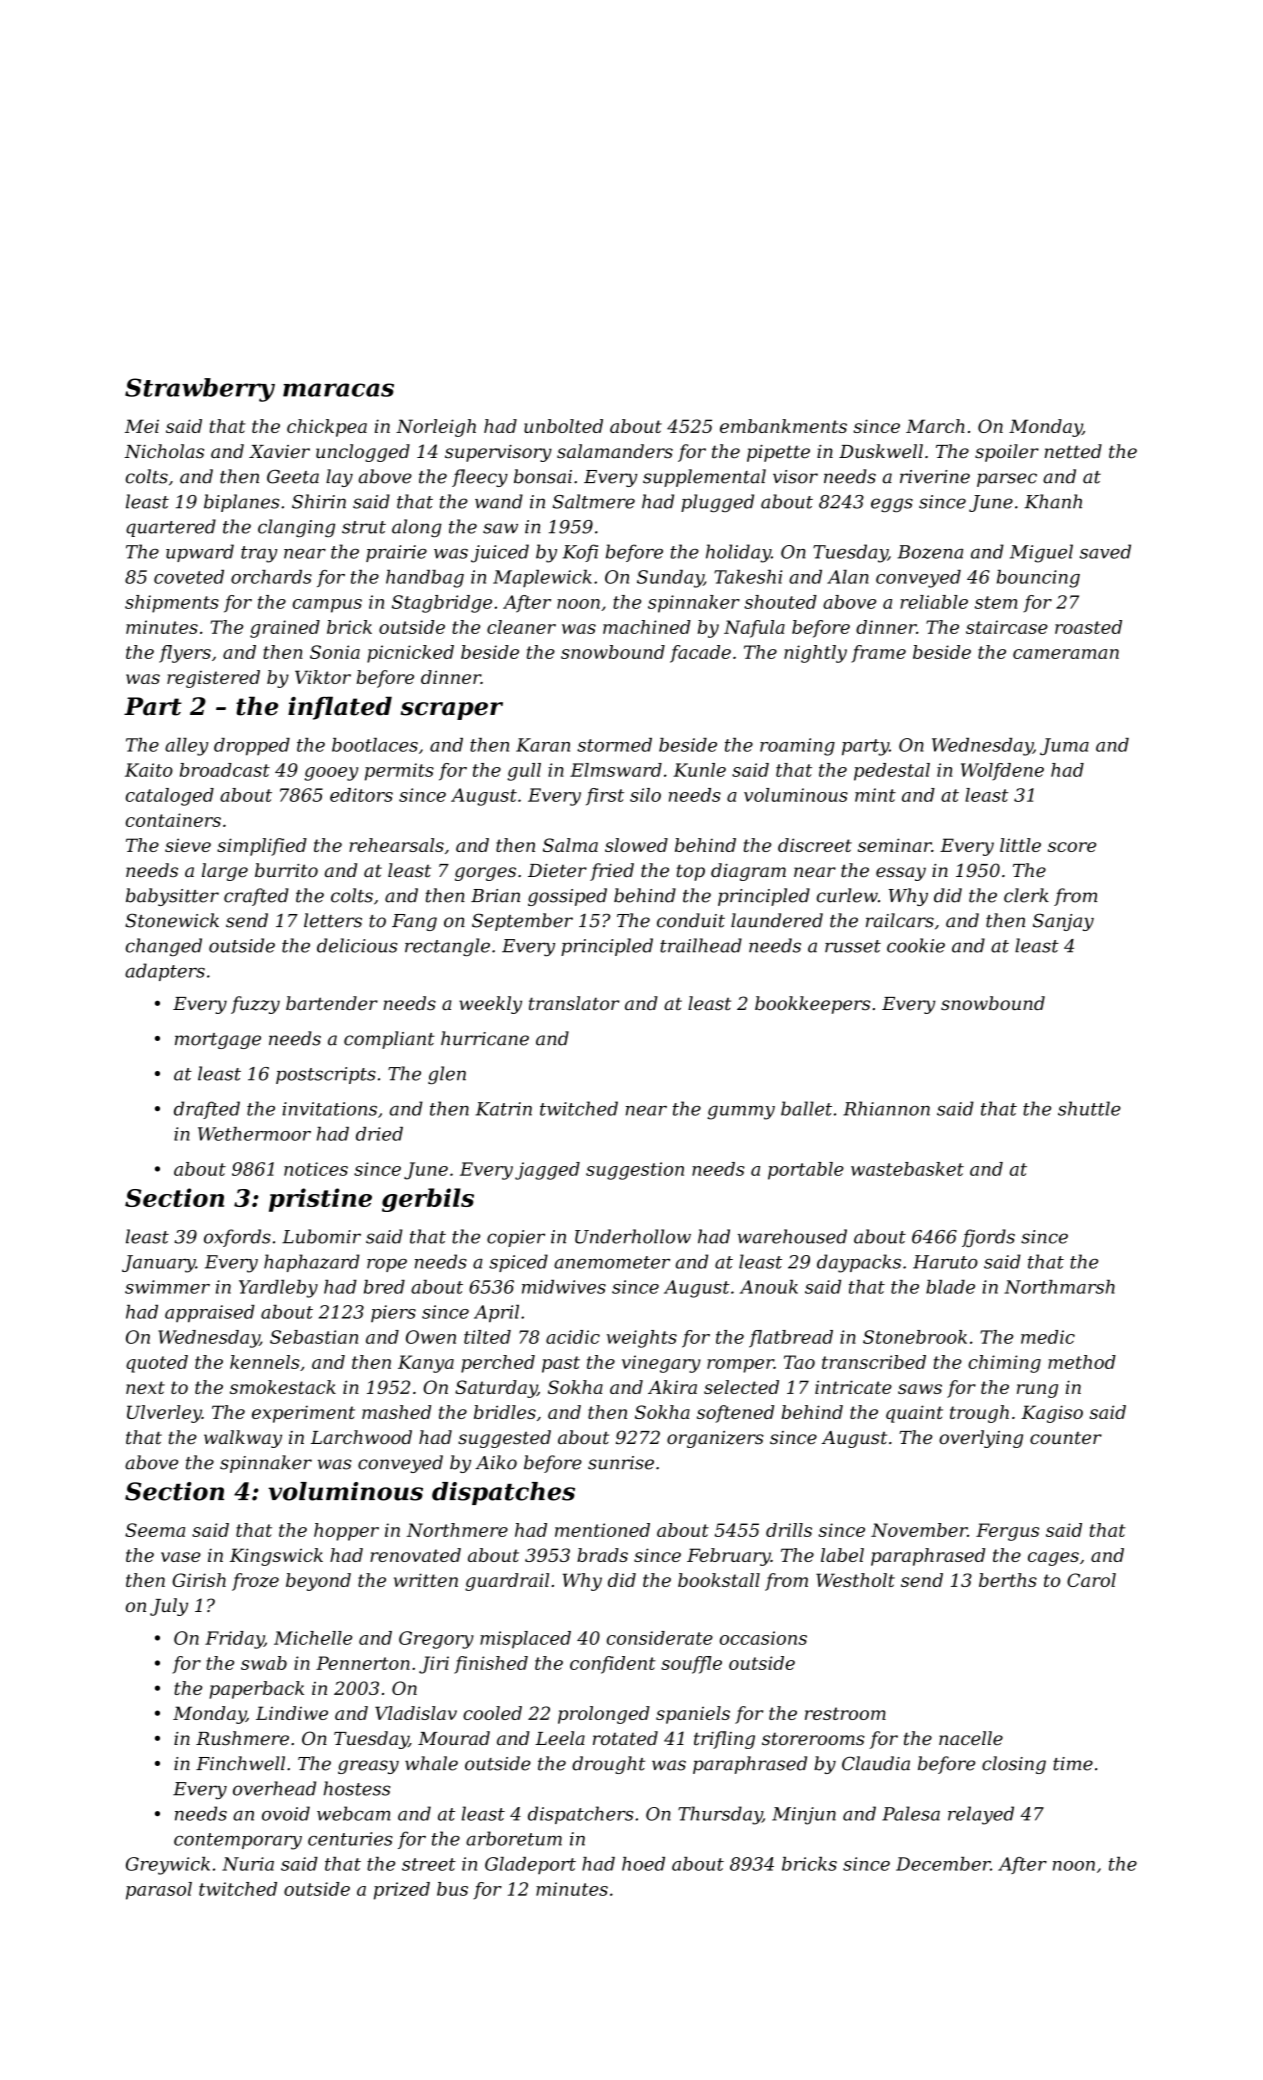 This screenshot has height=2080, width=1263. I want to click on picnicked, so click(410, 654).
